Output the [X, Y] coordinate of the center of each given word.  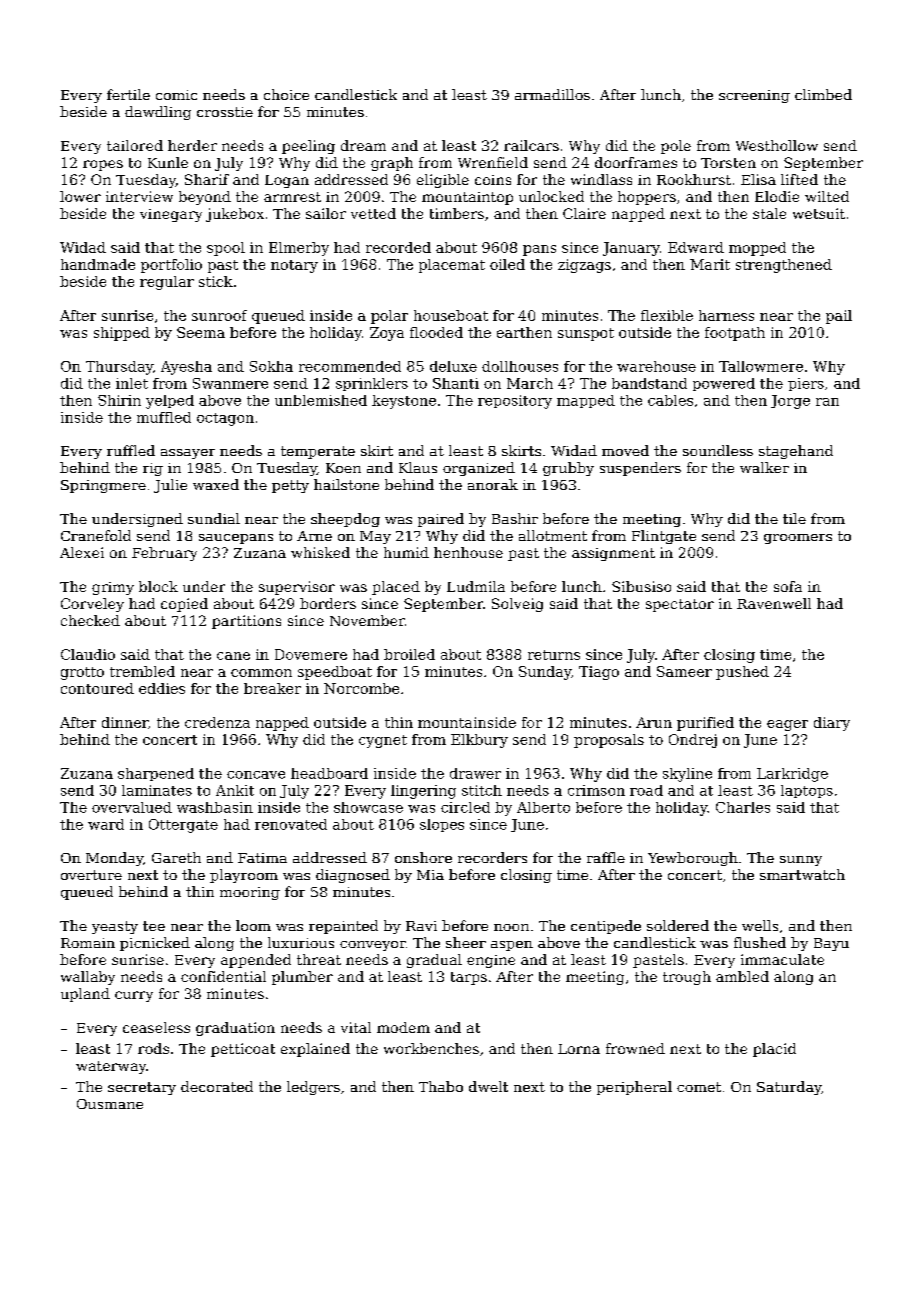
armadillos [552, 94]
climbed [823, 94]
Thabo [441, 1086]
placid [774, 1050]
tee [154, 926]
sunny [801, 861]
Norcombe [361, 688]
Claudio [88, 654]
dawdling [158, 113]
